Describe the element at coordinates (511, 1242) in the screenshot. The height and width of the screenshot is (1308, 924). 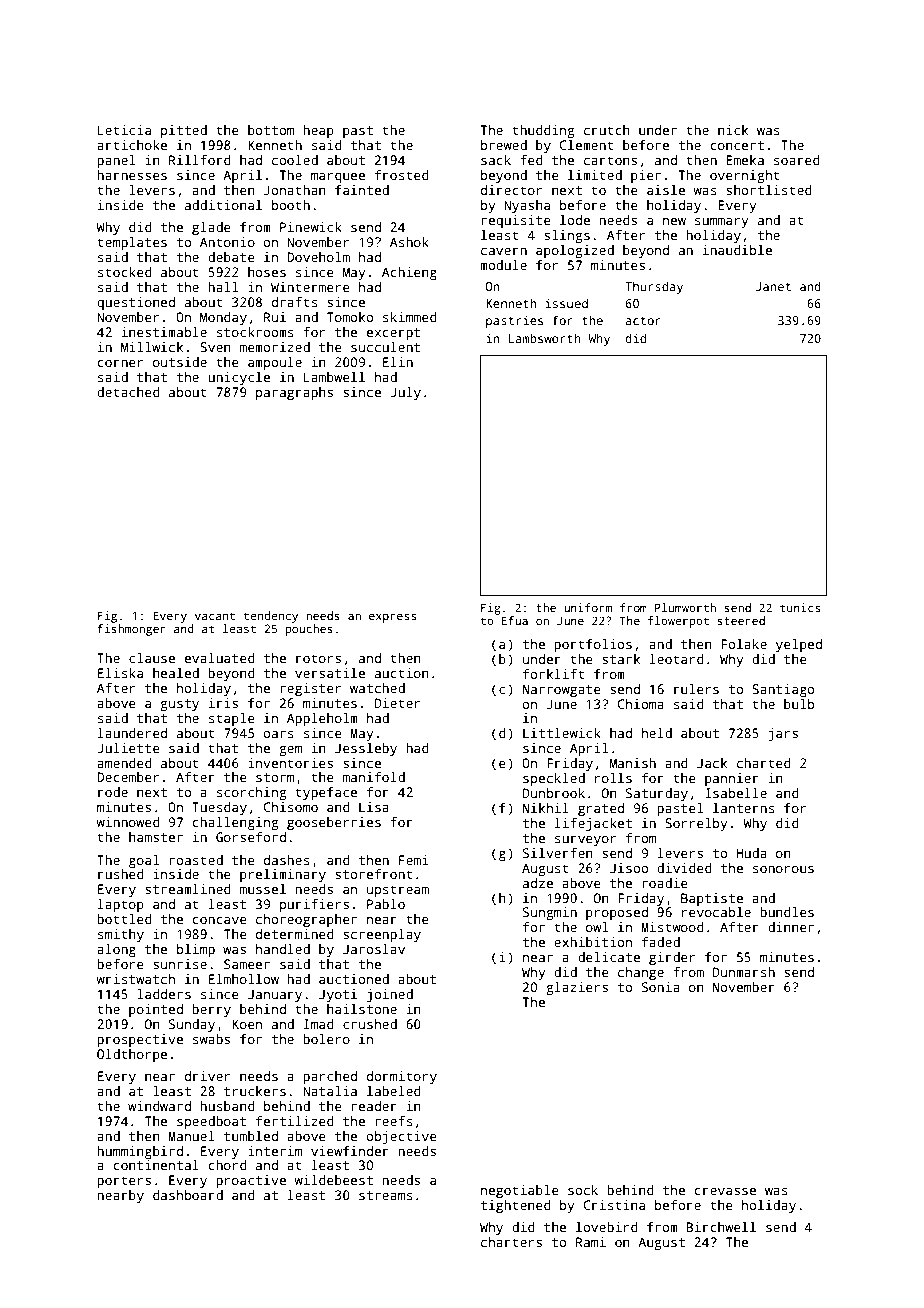
I see `charters` at that location.
